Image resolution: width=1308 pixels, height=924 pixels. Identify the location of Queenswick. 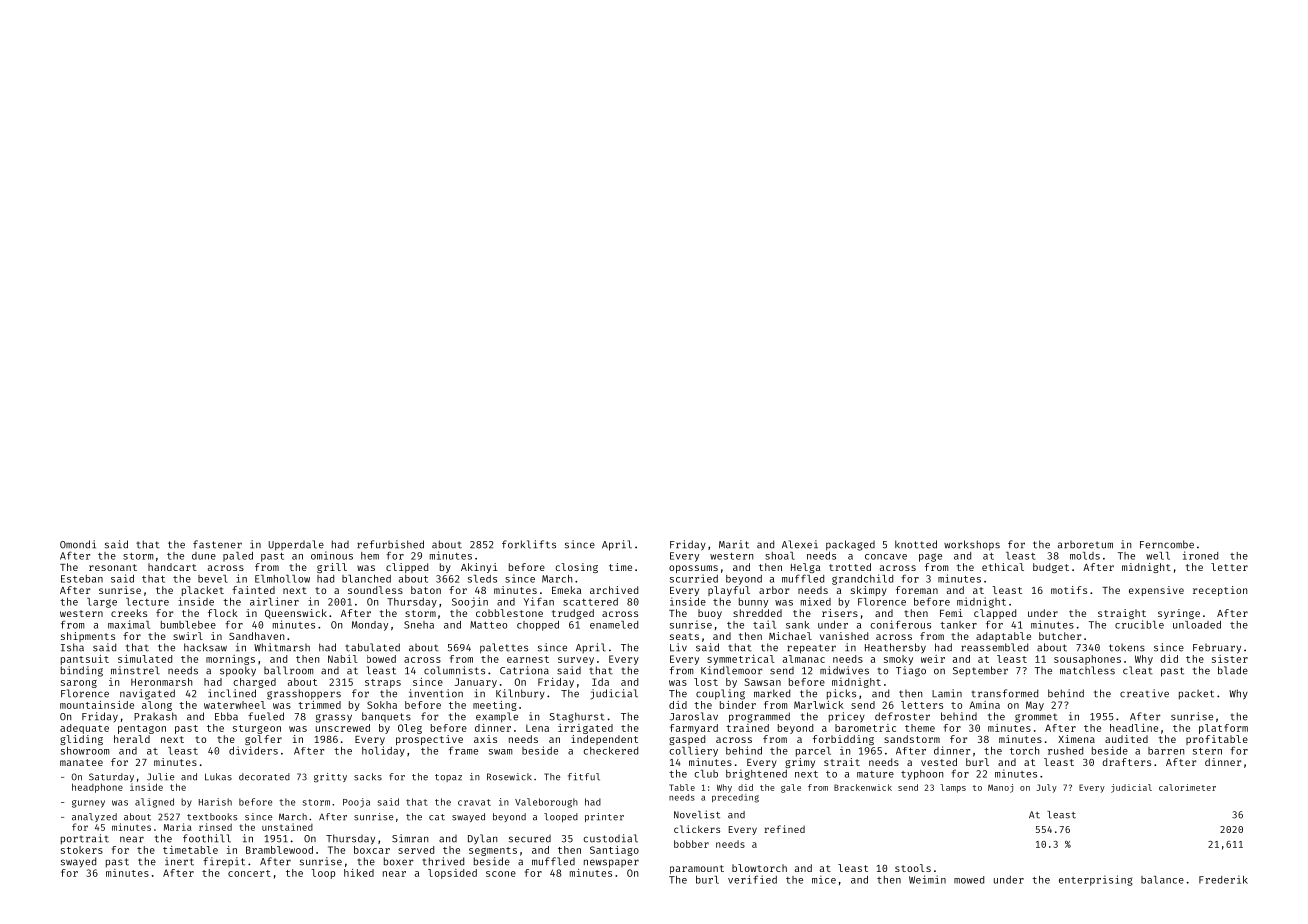
(296, 614).
